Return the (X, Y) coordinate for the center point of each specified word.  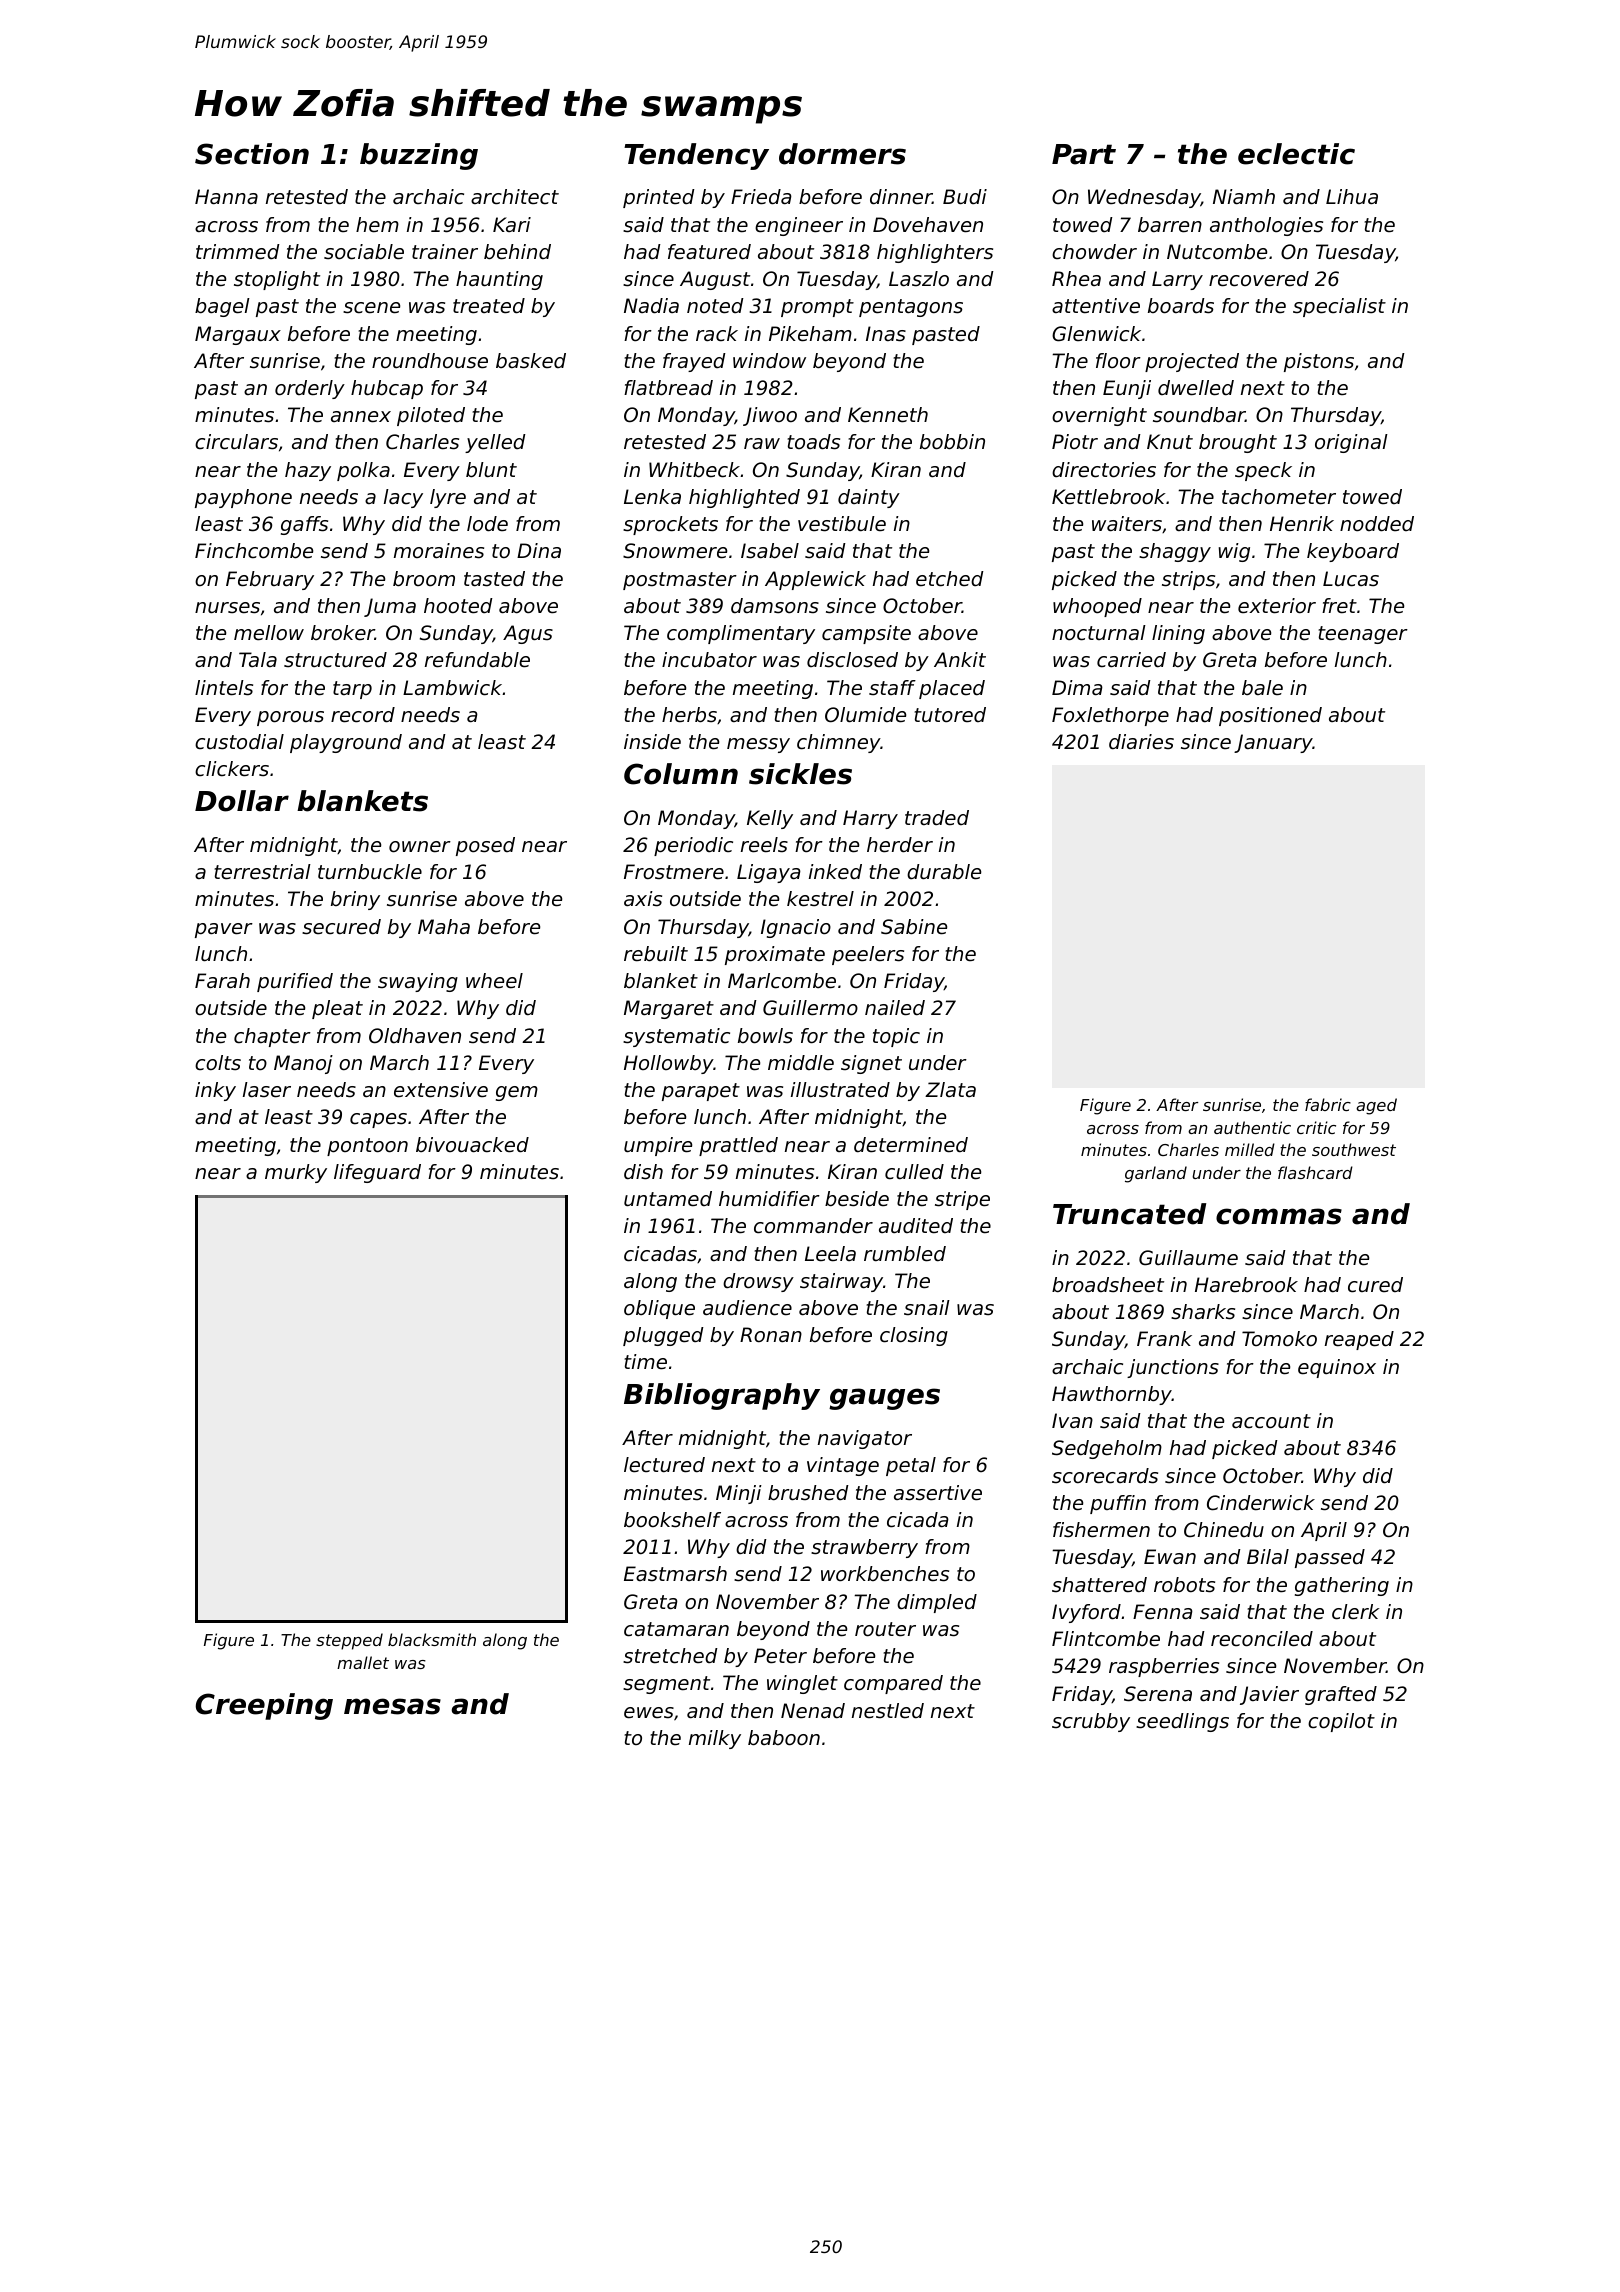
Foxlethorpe (1110, 716)
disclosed (852, 660)
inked (835, 872)
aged (1376, 1106)
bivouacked (472, 1145)
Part (1084, 154)
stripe (962, 1200)
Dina (539, 550)
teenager (1363, 635)
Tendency (696, 156)
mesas (392, 1706)
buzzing (419, 156)
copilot (1341, 1722)
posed (485, 846)
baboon (784, 1738)
